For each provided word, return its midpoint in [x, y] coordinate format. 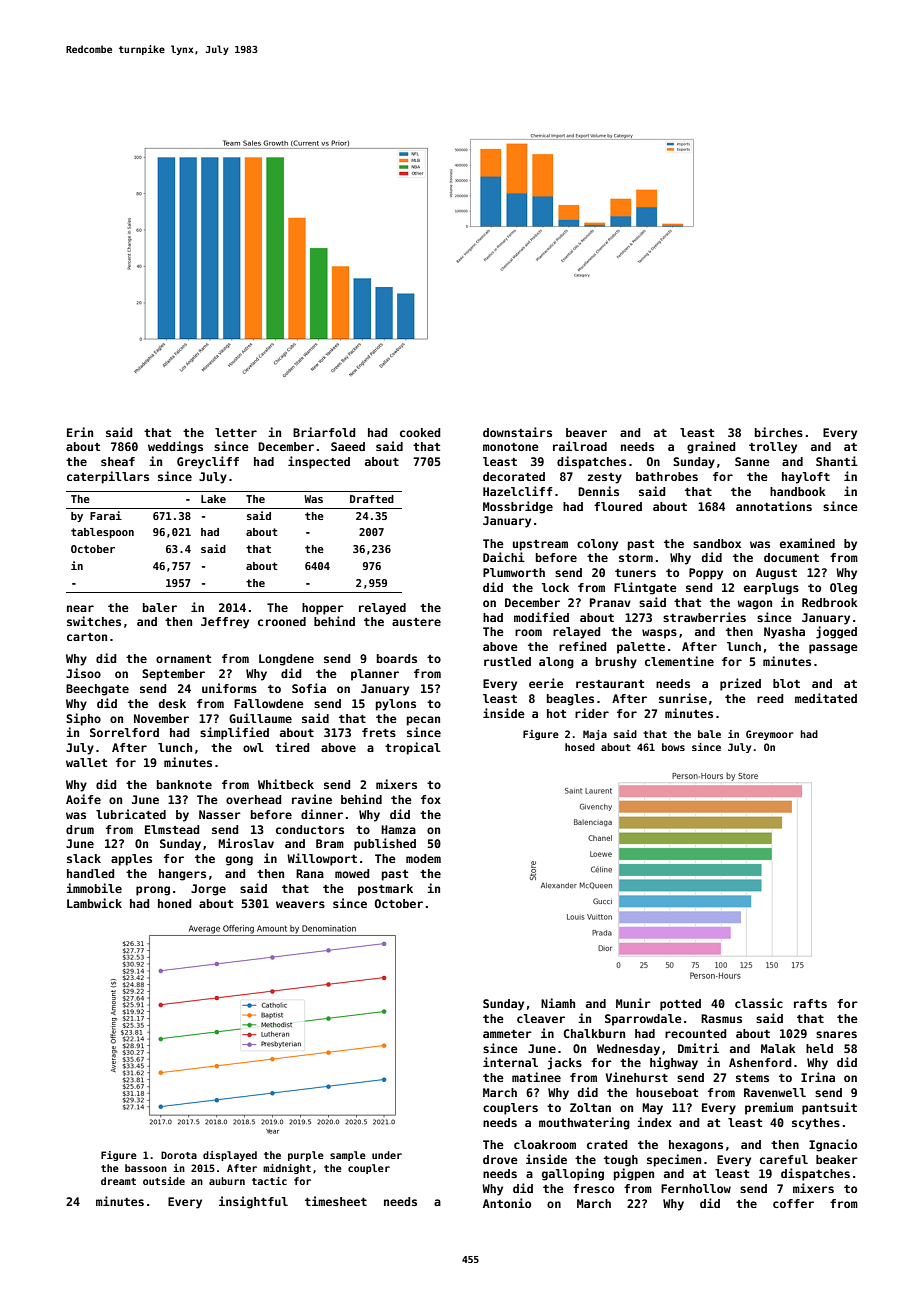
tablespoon [102, 533]
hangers [182, 875]
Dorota [179, 1155]
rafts [810, 1003]
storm [636, 558]
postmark [385, 890]
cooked [420, 432]
